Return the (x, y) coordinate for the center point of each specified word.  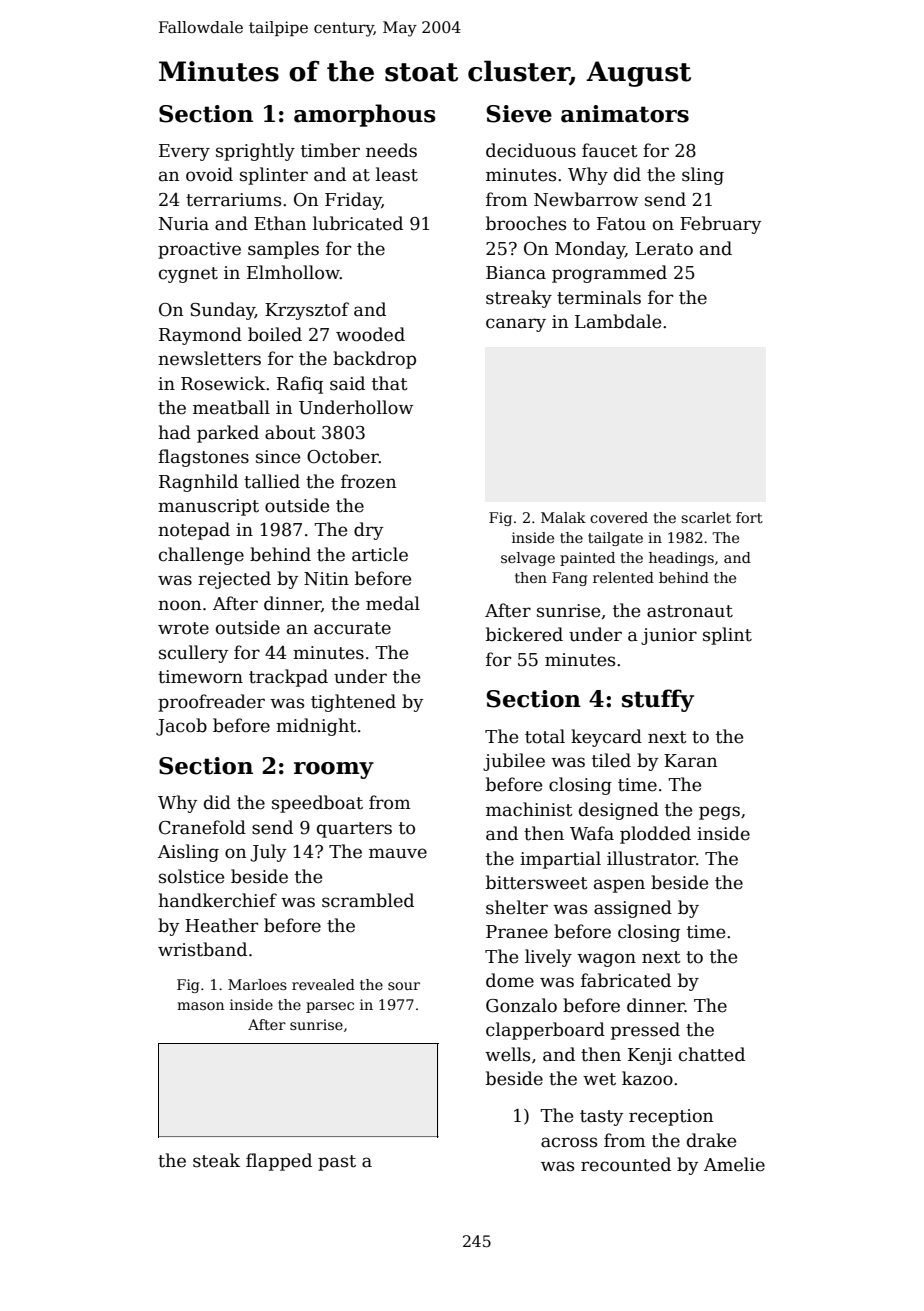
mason (200, 1006)
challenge (201, 556)
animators (625, 114)
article (380, 554)
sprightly (255, 152)
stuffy (658, 700)
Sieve (519, 114)
